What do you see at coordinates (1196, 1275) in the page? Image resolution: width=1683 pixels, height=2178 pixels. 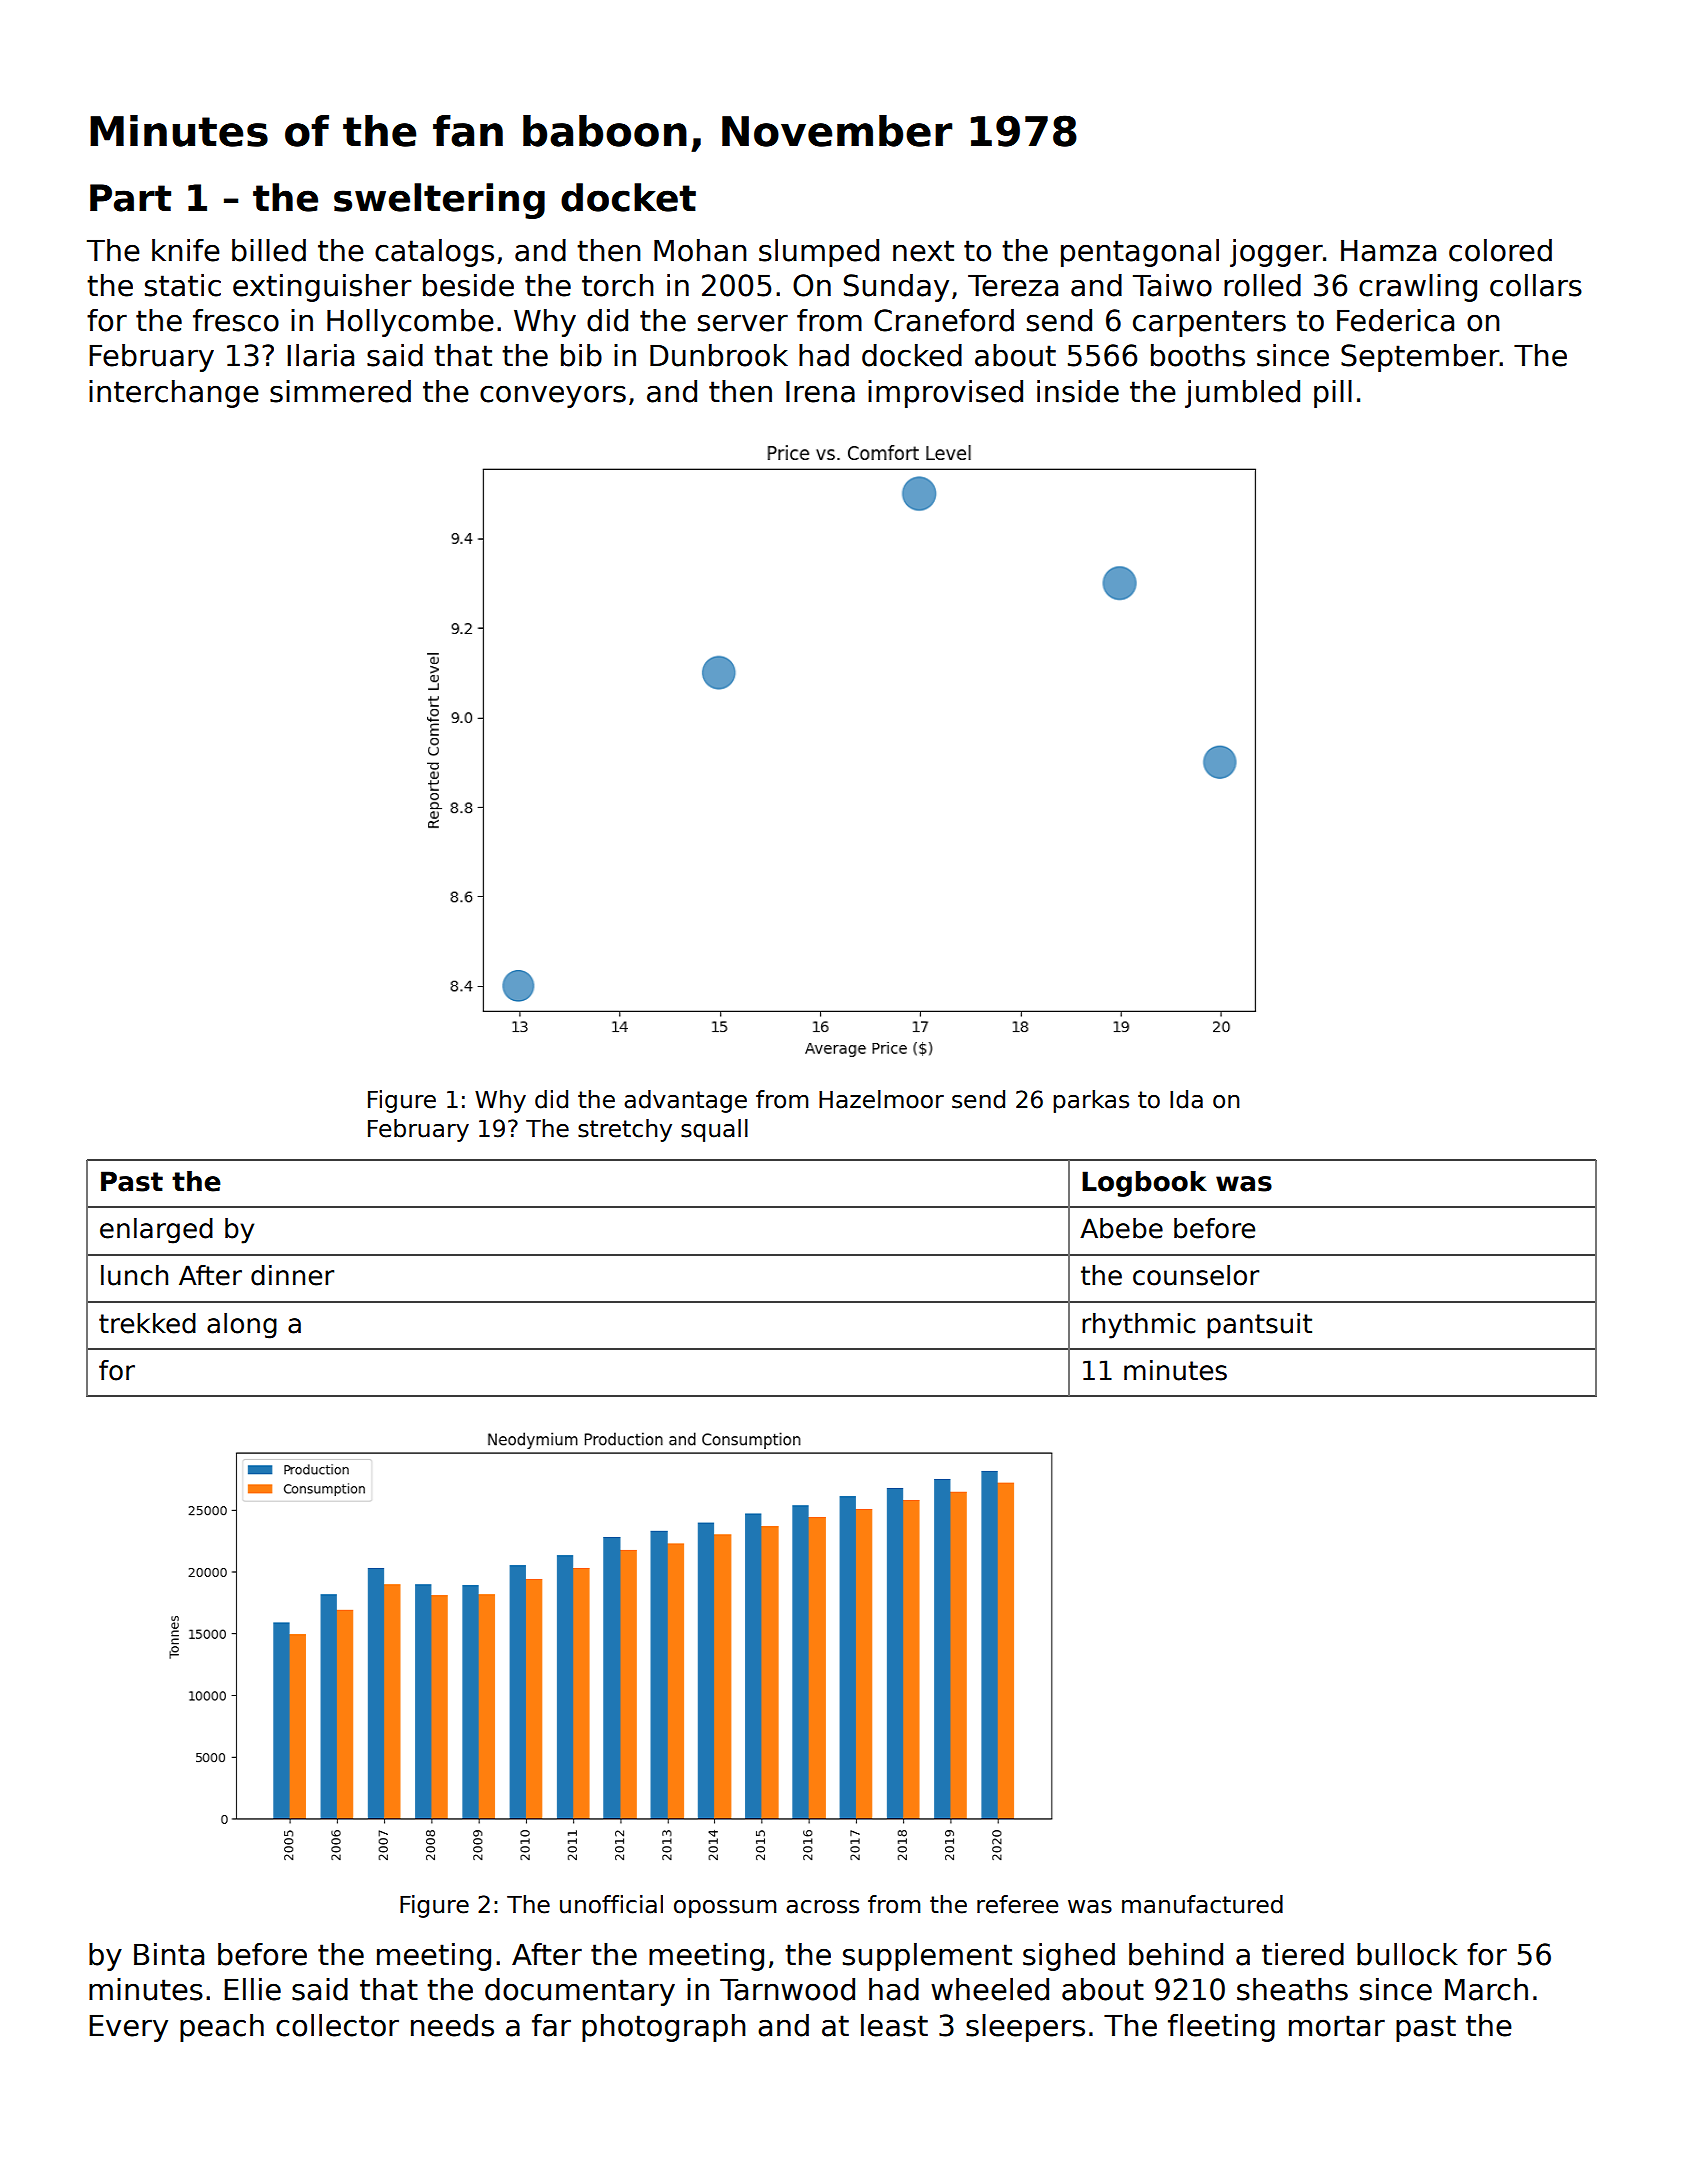 I see `counselor` at bounding box center [1196, 1275].
